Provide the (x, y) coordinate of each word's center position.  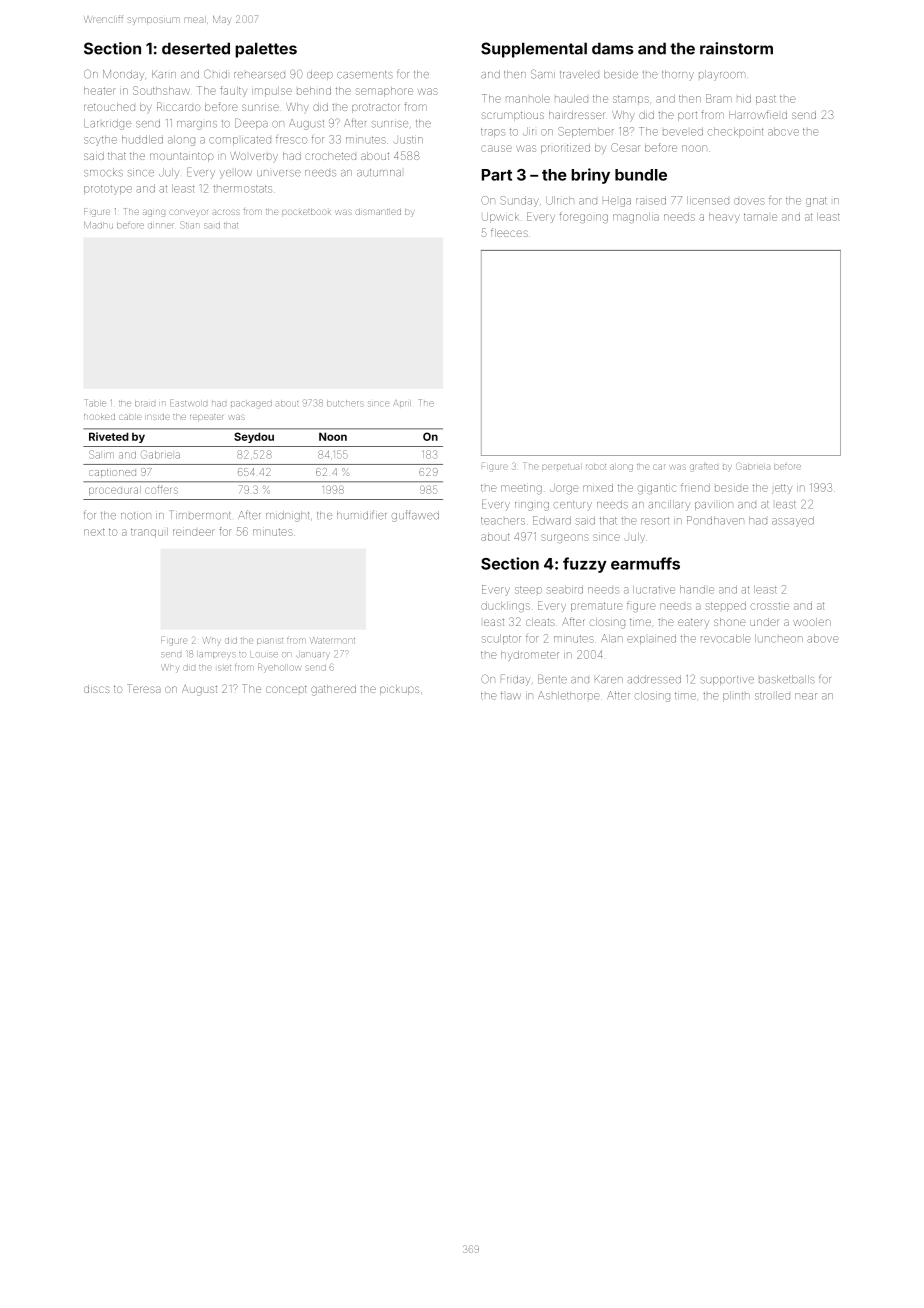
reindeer (193, 532)
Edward (552, 520)
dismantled (378, 212)
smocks (103, 172)
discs (97, 689)
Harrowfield (758, 114)
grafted (704, 467)
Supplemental (534, 50)
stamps (631, 100)
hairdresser (576, 115)
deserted (196, 48)
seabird (565, 589)
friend (695, 487)
